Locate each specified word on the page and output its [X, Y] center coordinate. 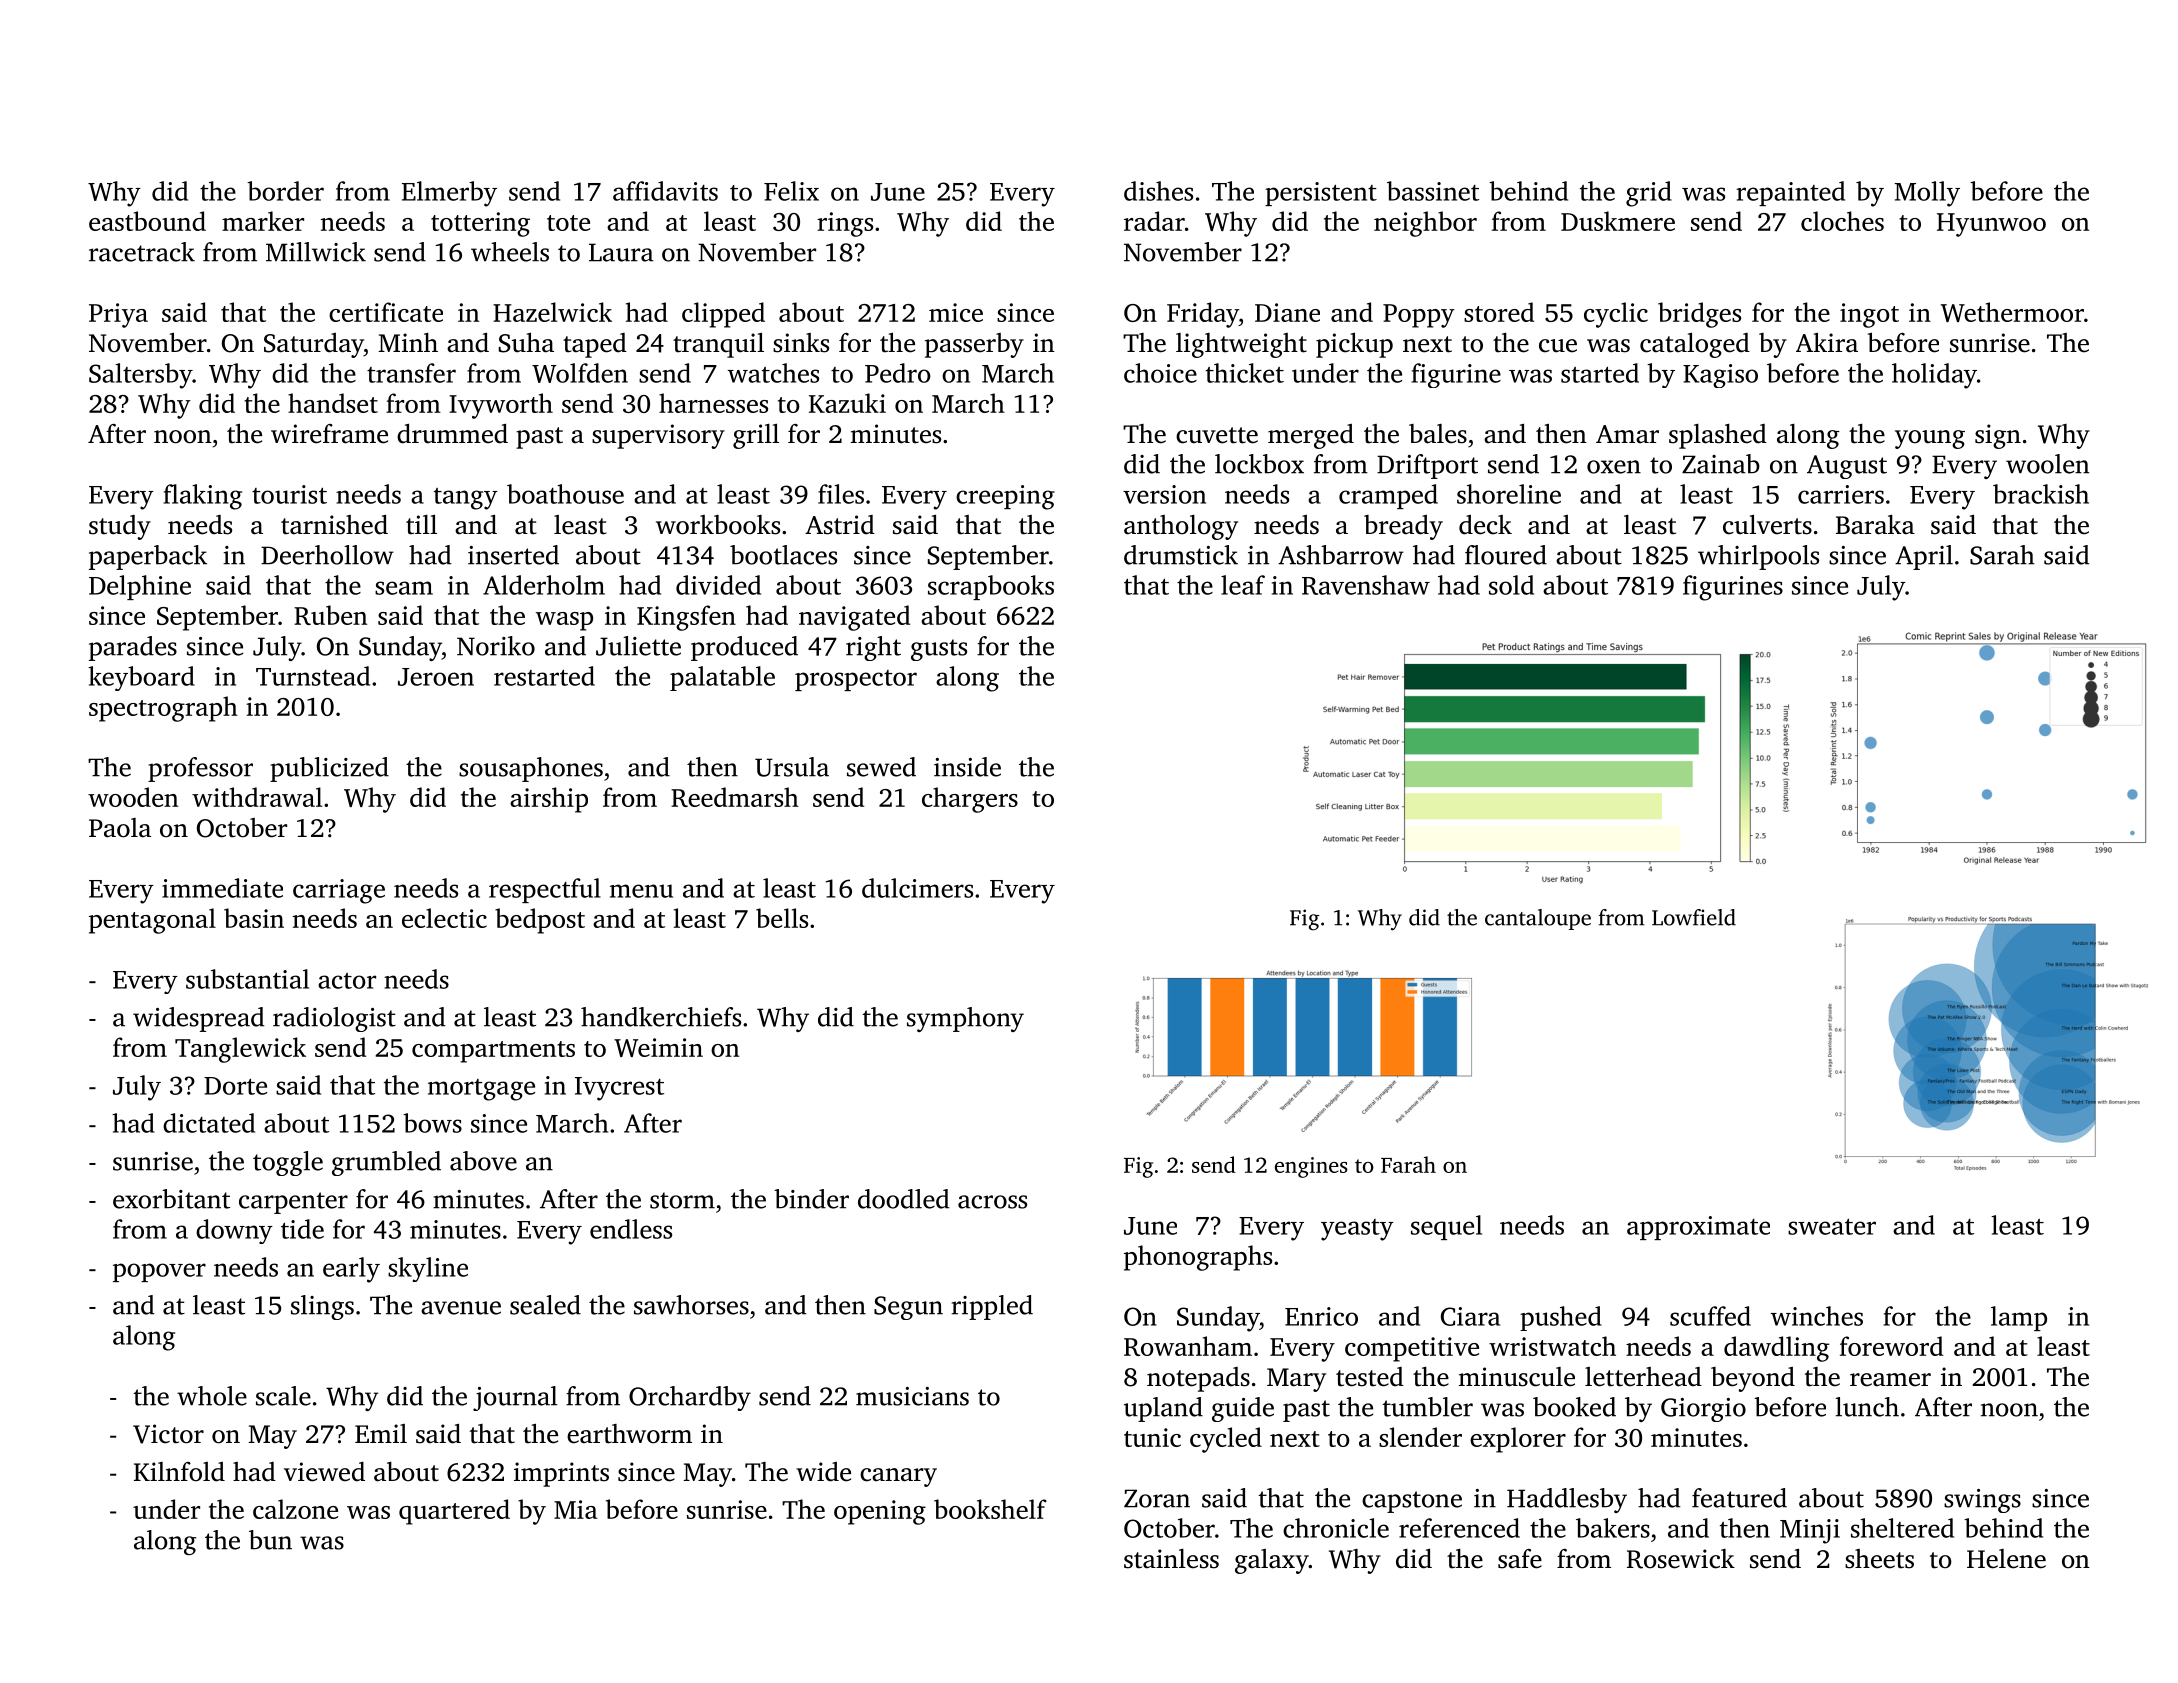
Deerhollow [327, 555]
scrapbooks [991, 587]
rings [845, 224]
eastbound [147, 221]
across [992, 1202]
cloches [1842, 221]
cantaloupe [1538, 919]
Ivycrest [619, 1089]
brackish [2041, 494]
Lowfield [1694, 917]
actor [347, 981]
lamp [2019, 1318]
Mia [576, 1509]
